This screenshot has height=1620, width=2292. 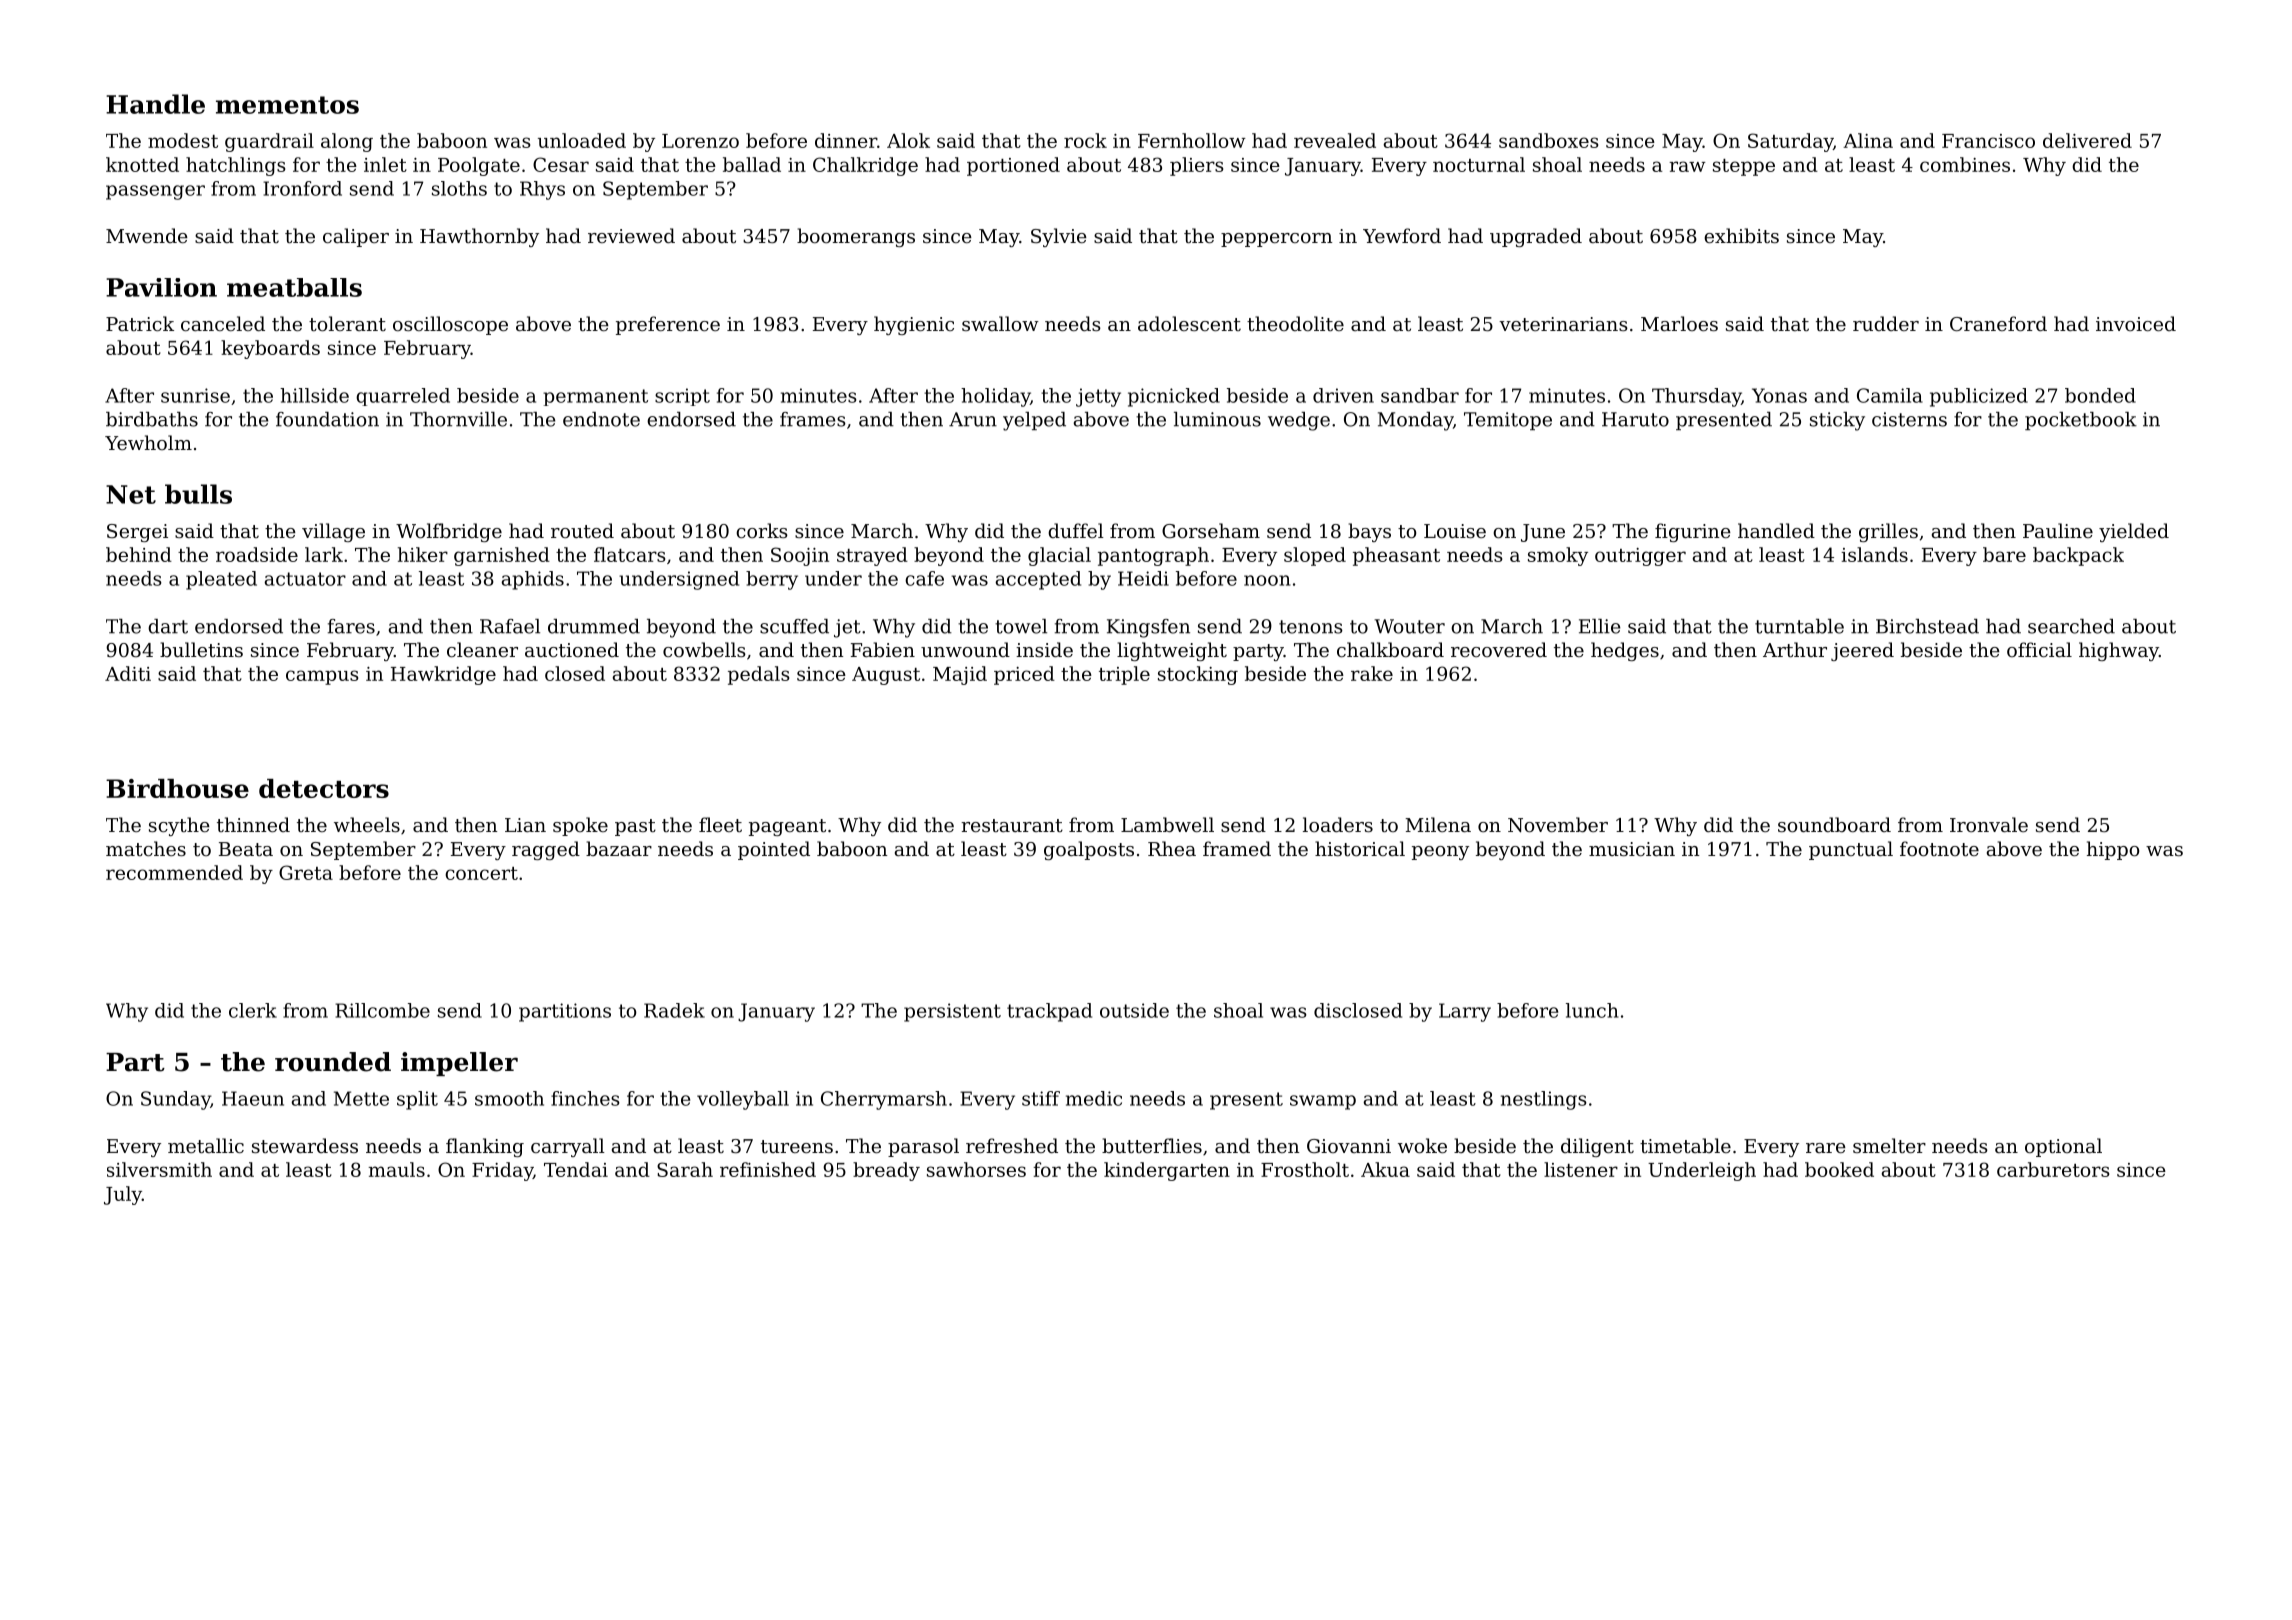 What do you see at coordinates (1889, 1145) in the screenshot?
I see `smelter` at bounding box center [1889, 1145].
